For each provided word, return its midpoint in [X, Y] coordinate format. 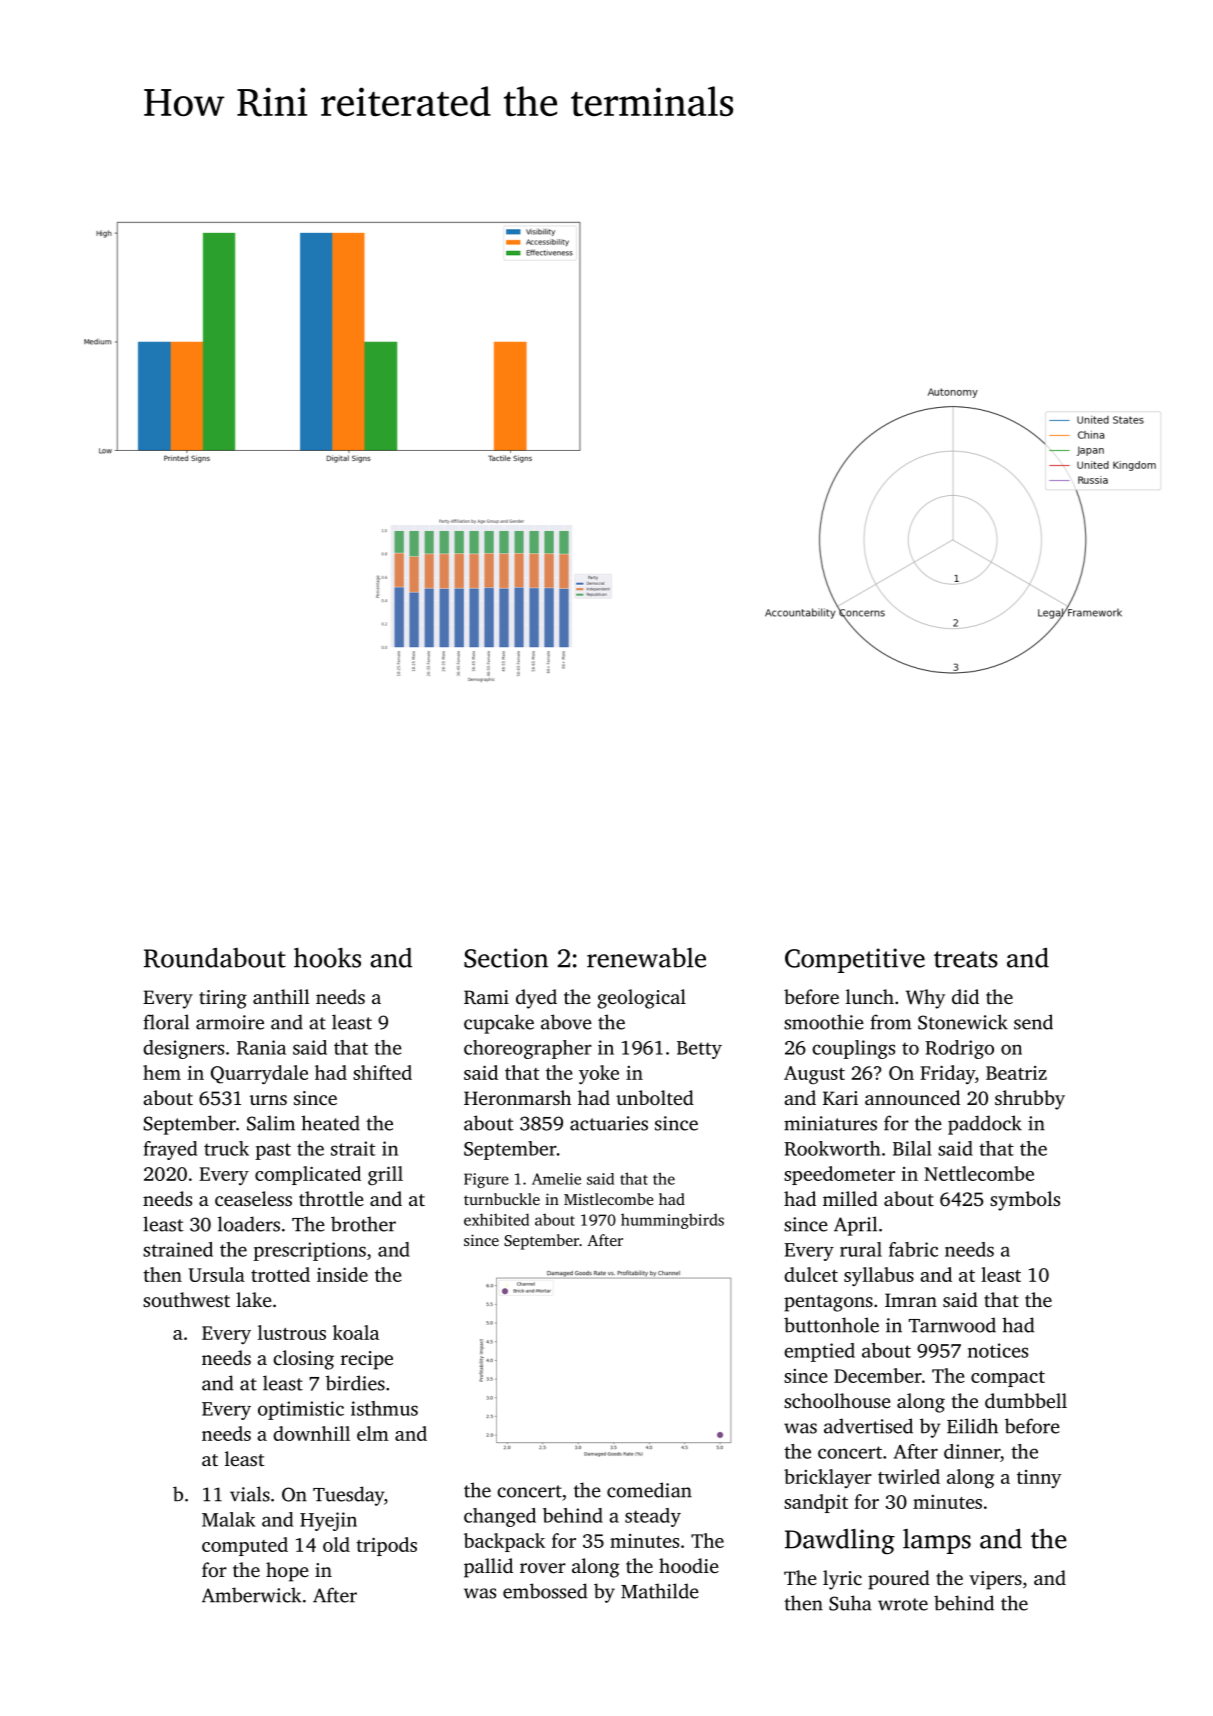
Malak [228, 1519]
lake [254, 1299]
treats [966, 959]
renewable [646, 958]
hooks [327, 958]
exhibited [496, 1219]
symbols [1025, 1201]
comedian [649, 1490]
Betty [699, 1050]
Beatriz [1016, 1073]
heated [330, 1123]
